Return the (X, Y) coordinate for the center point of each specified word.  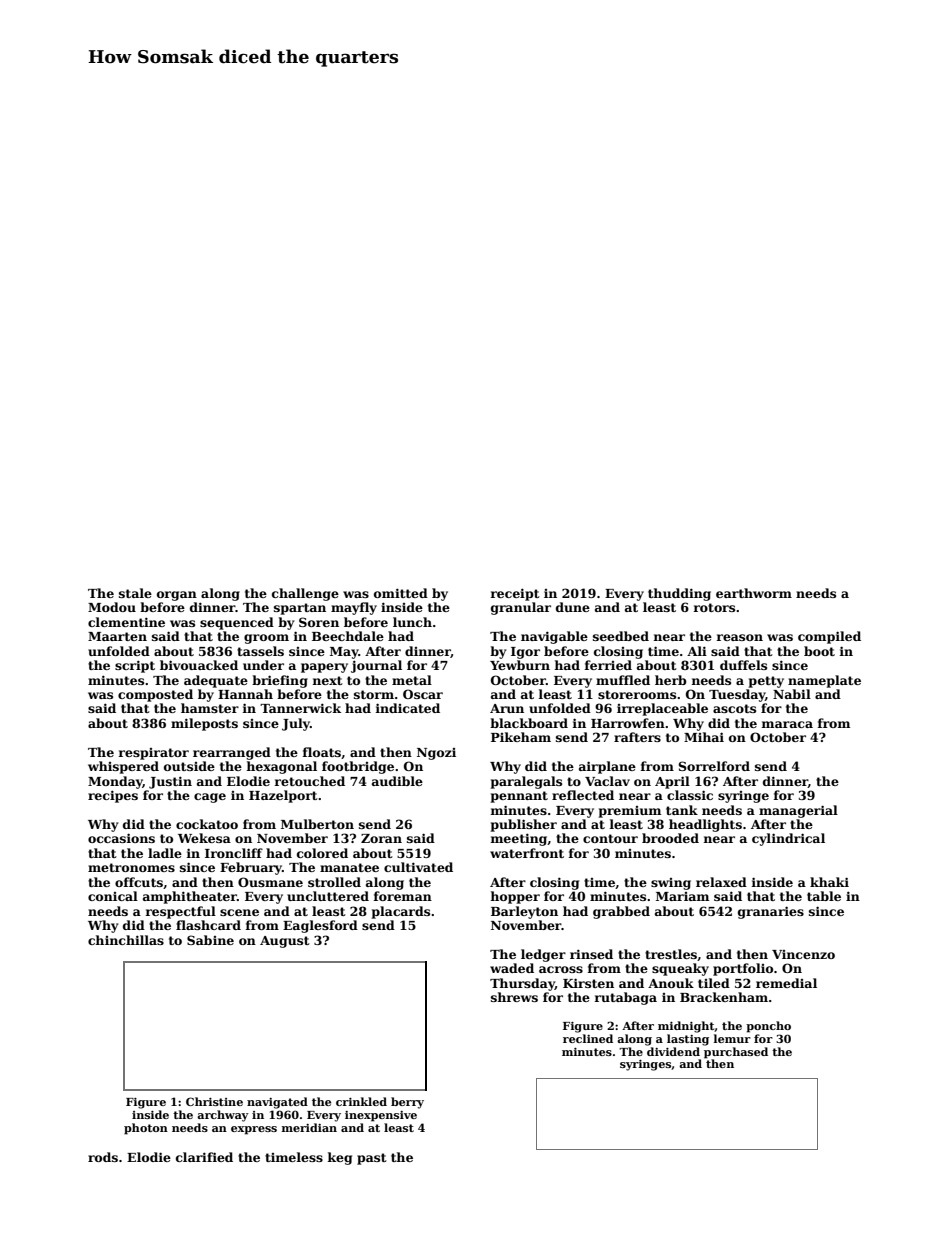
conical (113, 896)
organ (177, 596)
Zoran (381, 838)
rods (103, 1157)
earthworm (754, 593)
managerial (798, 811)
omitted (401, 593)
